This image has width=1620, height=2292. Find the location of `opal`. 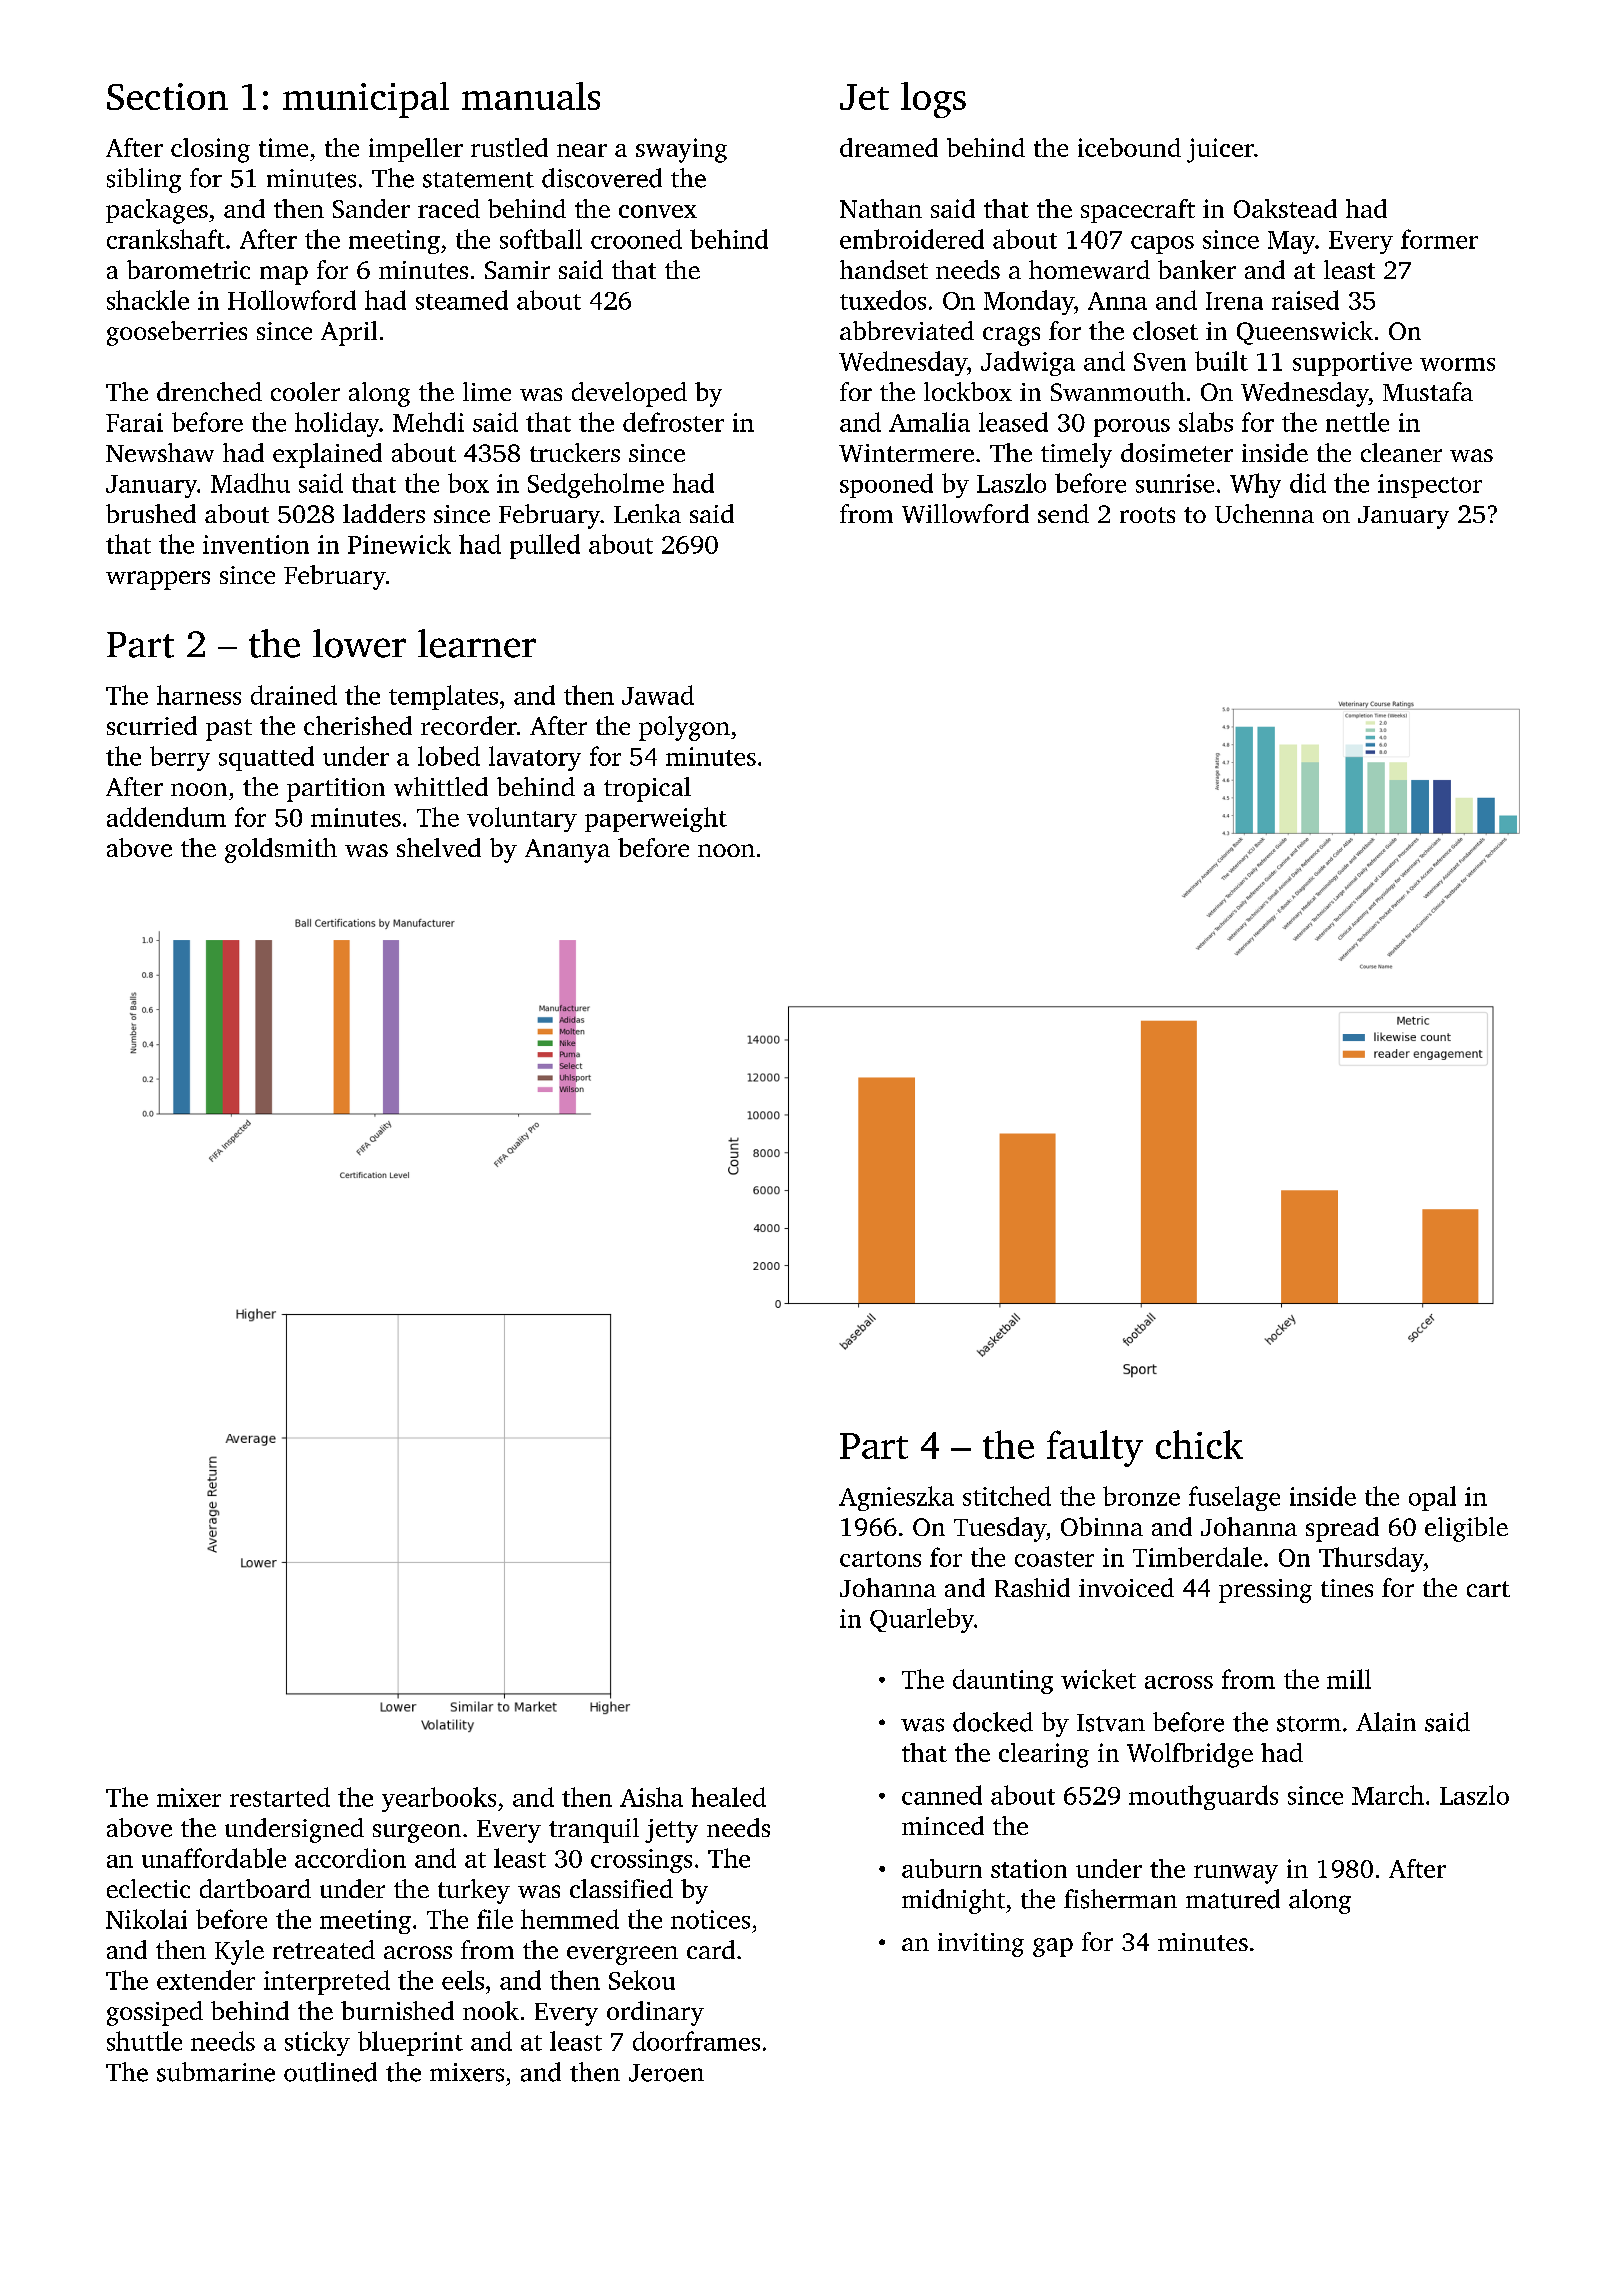

opal is located at coordinates (1432, 1498).
